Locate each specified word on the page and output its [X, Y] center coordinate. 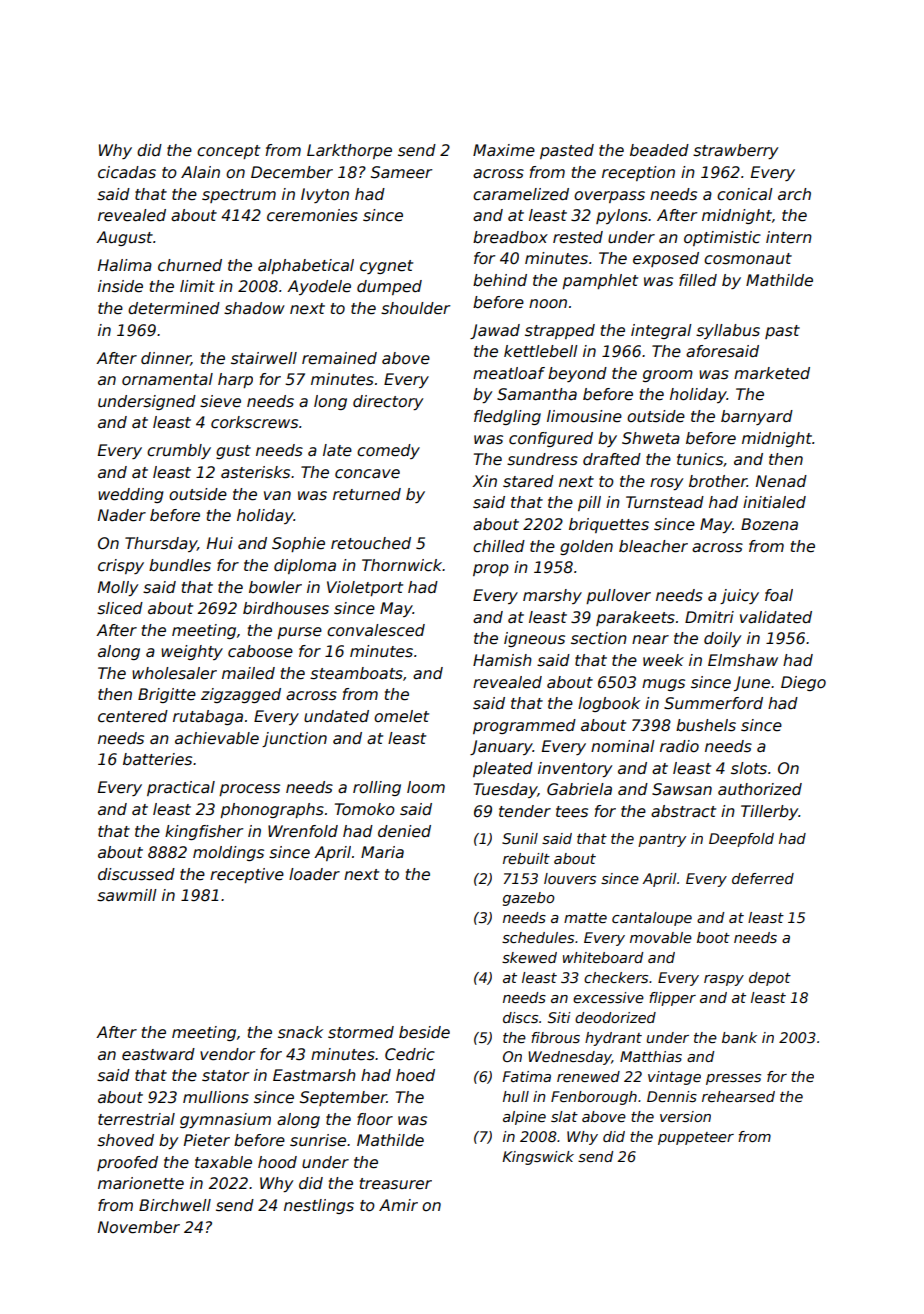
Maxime [504, 150]
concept [228, 152]
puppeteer [696, 1138]
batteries [157, 759]
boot [713, 937]
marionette [141, 1183]
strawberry [735, 151]
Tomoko [365, 809]
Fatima [526, 1076]
